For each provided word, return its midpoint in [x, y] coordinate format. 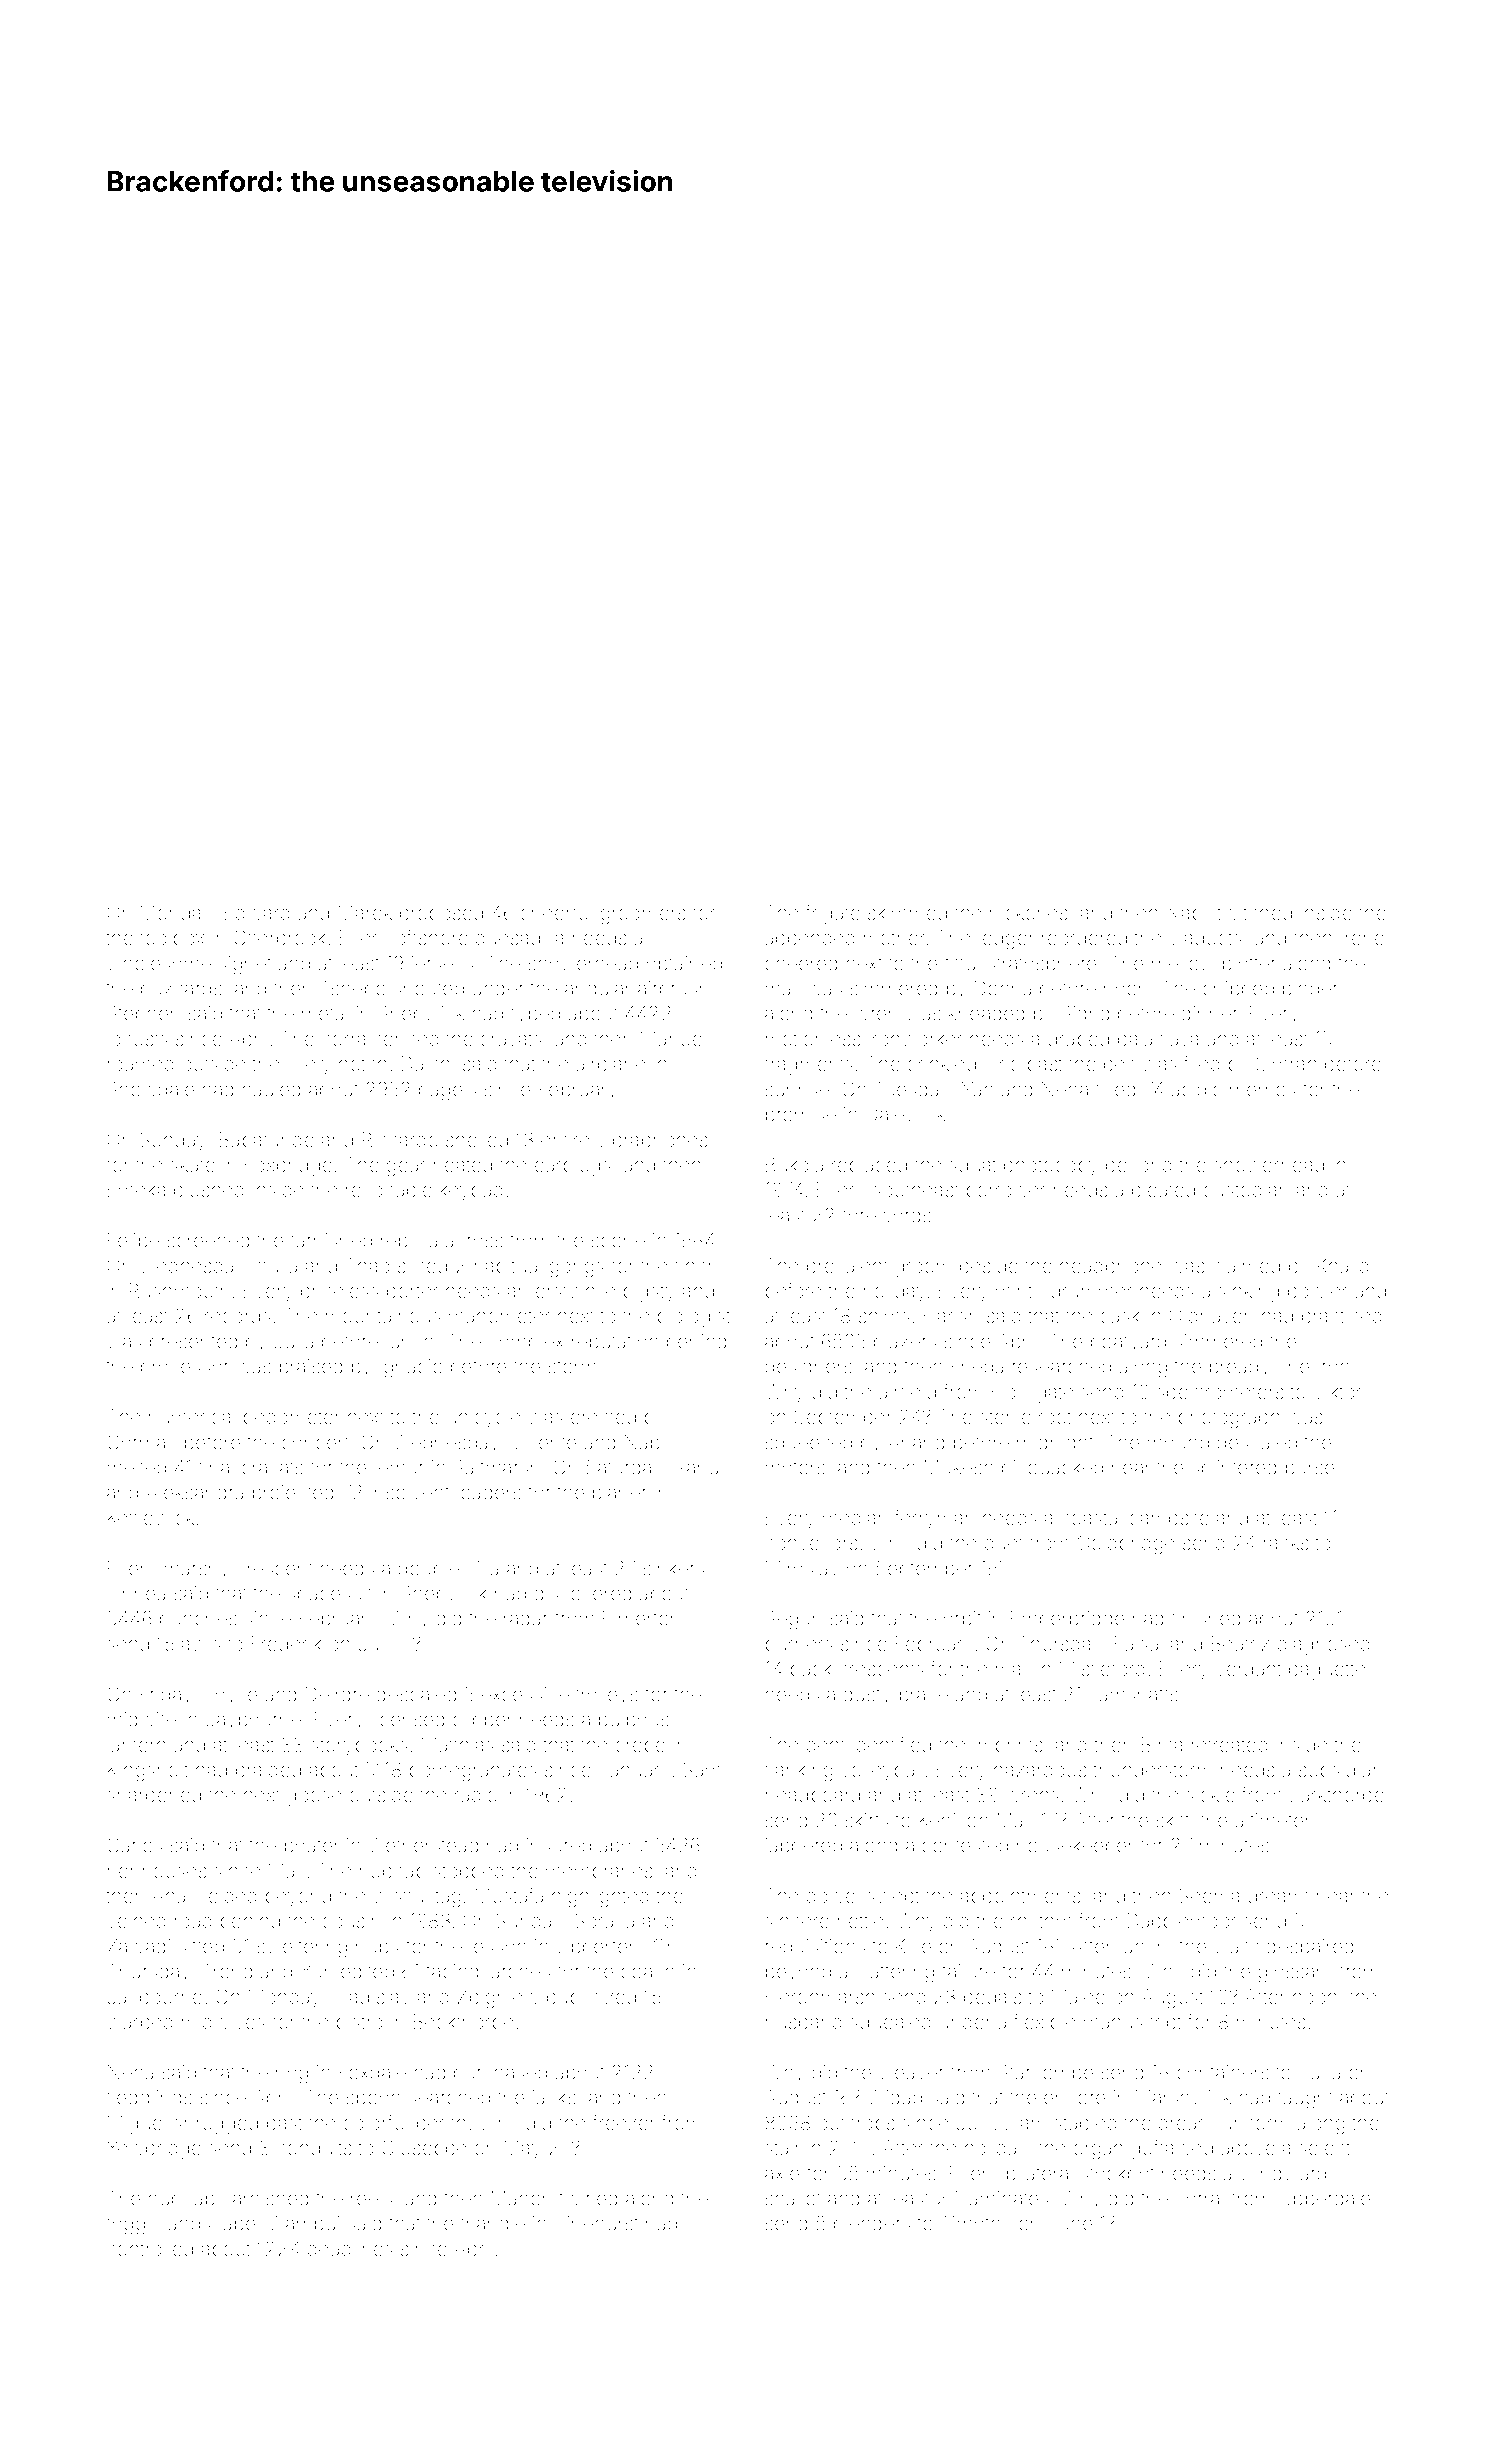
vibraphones [652, 1141]
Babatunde [267, 1139]
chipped [1238, 990]
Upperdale [1325, 2200]
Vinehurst [596, 2223]
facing [452, 1973]
